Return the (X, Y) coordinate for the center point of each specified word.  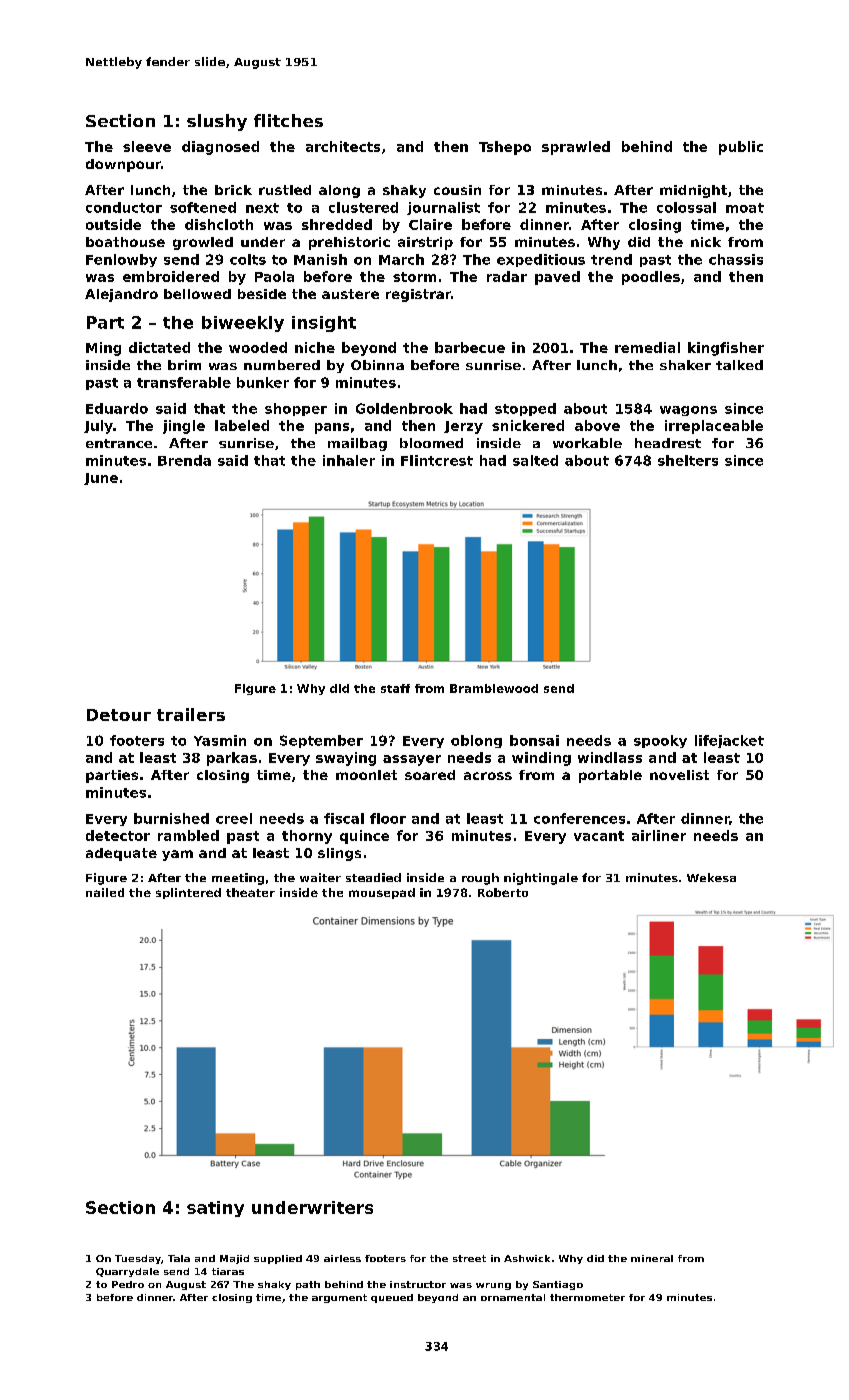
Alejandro (121, 295)
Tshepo (505, 148)
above (597, 425)
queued (392, 1298)
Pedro (128, 1284)
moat (745, 208)
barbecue (470, 347)
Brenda (184, 460)
